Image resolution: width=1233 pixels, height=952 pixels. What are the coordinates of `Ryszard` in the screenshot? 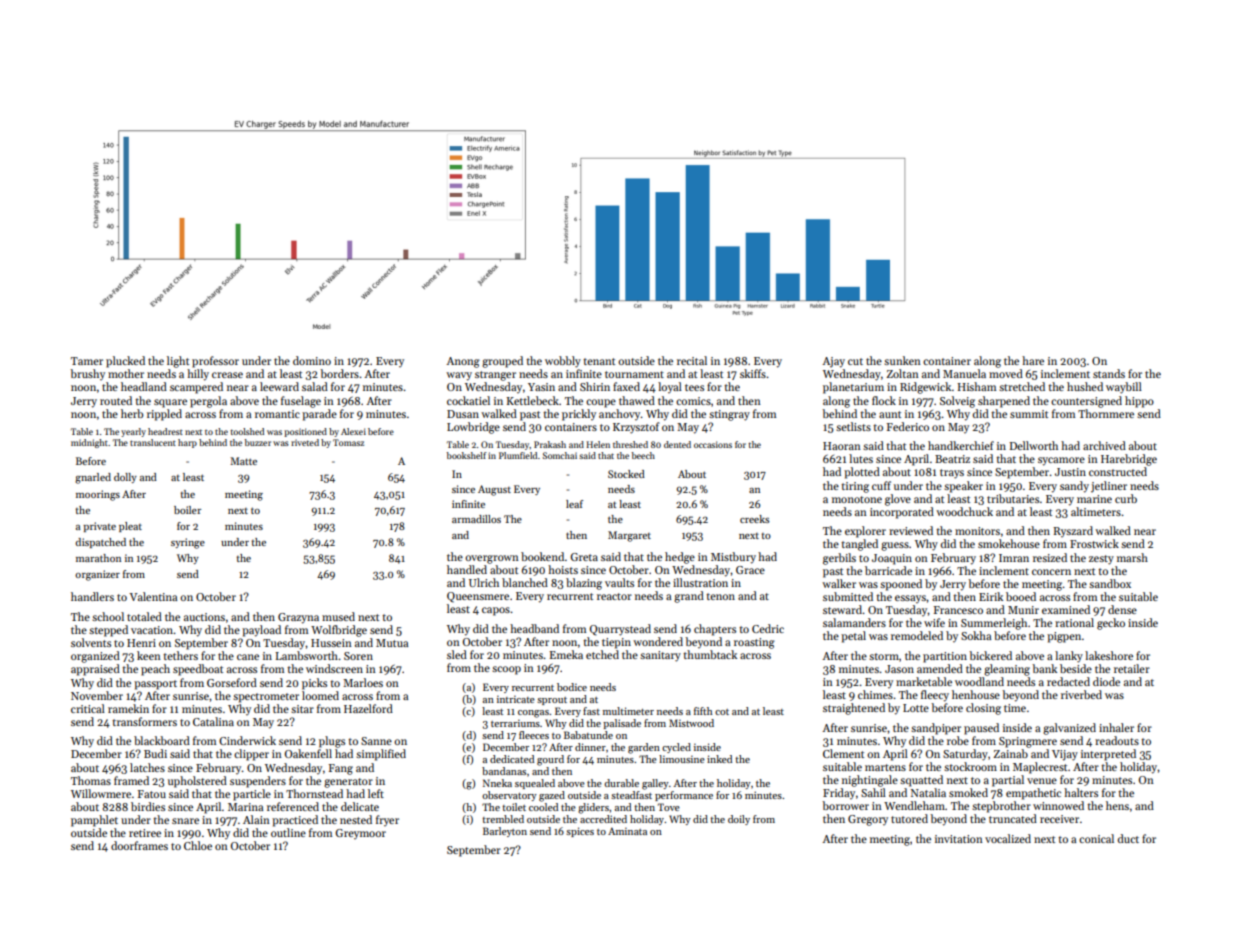 It's located at (1073, 531).
